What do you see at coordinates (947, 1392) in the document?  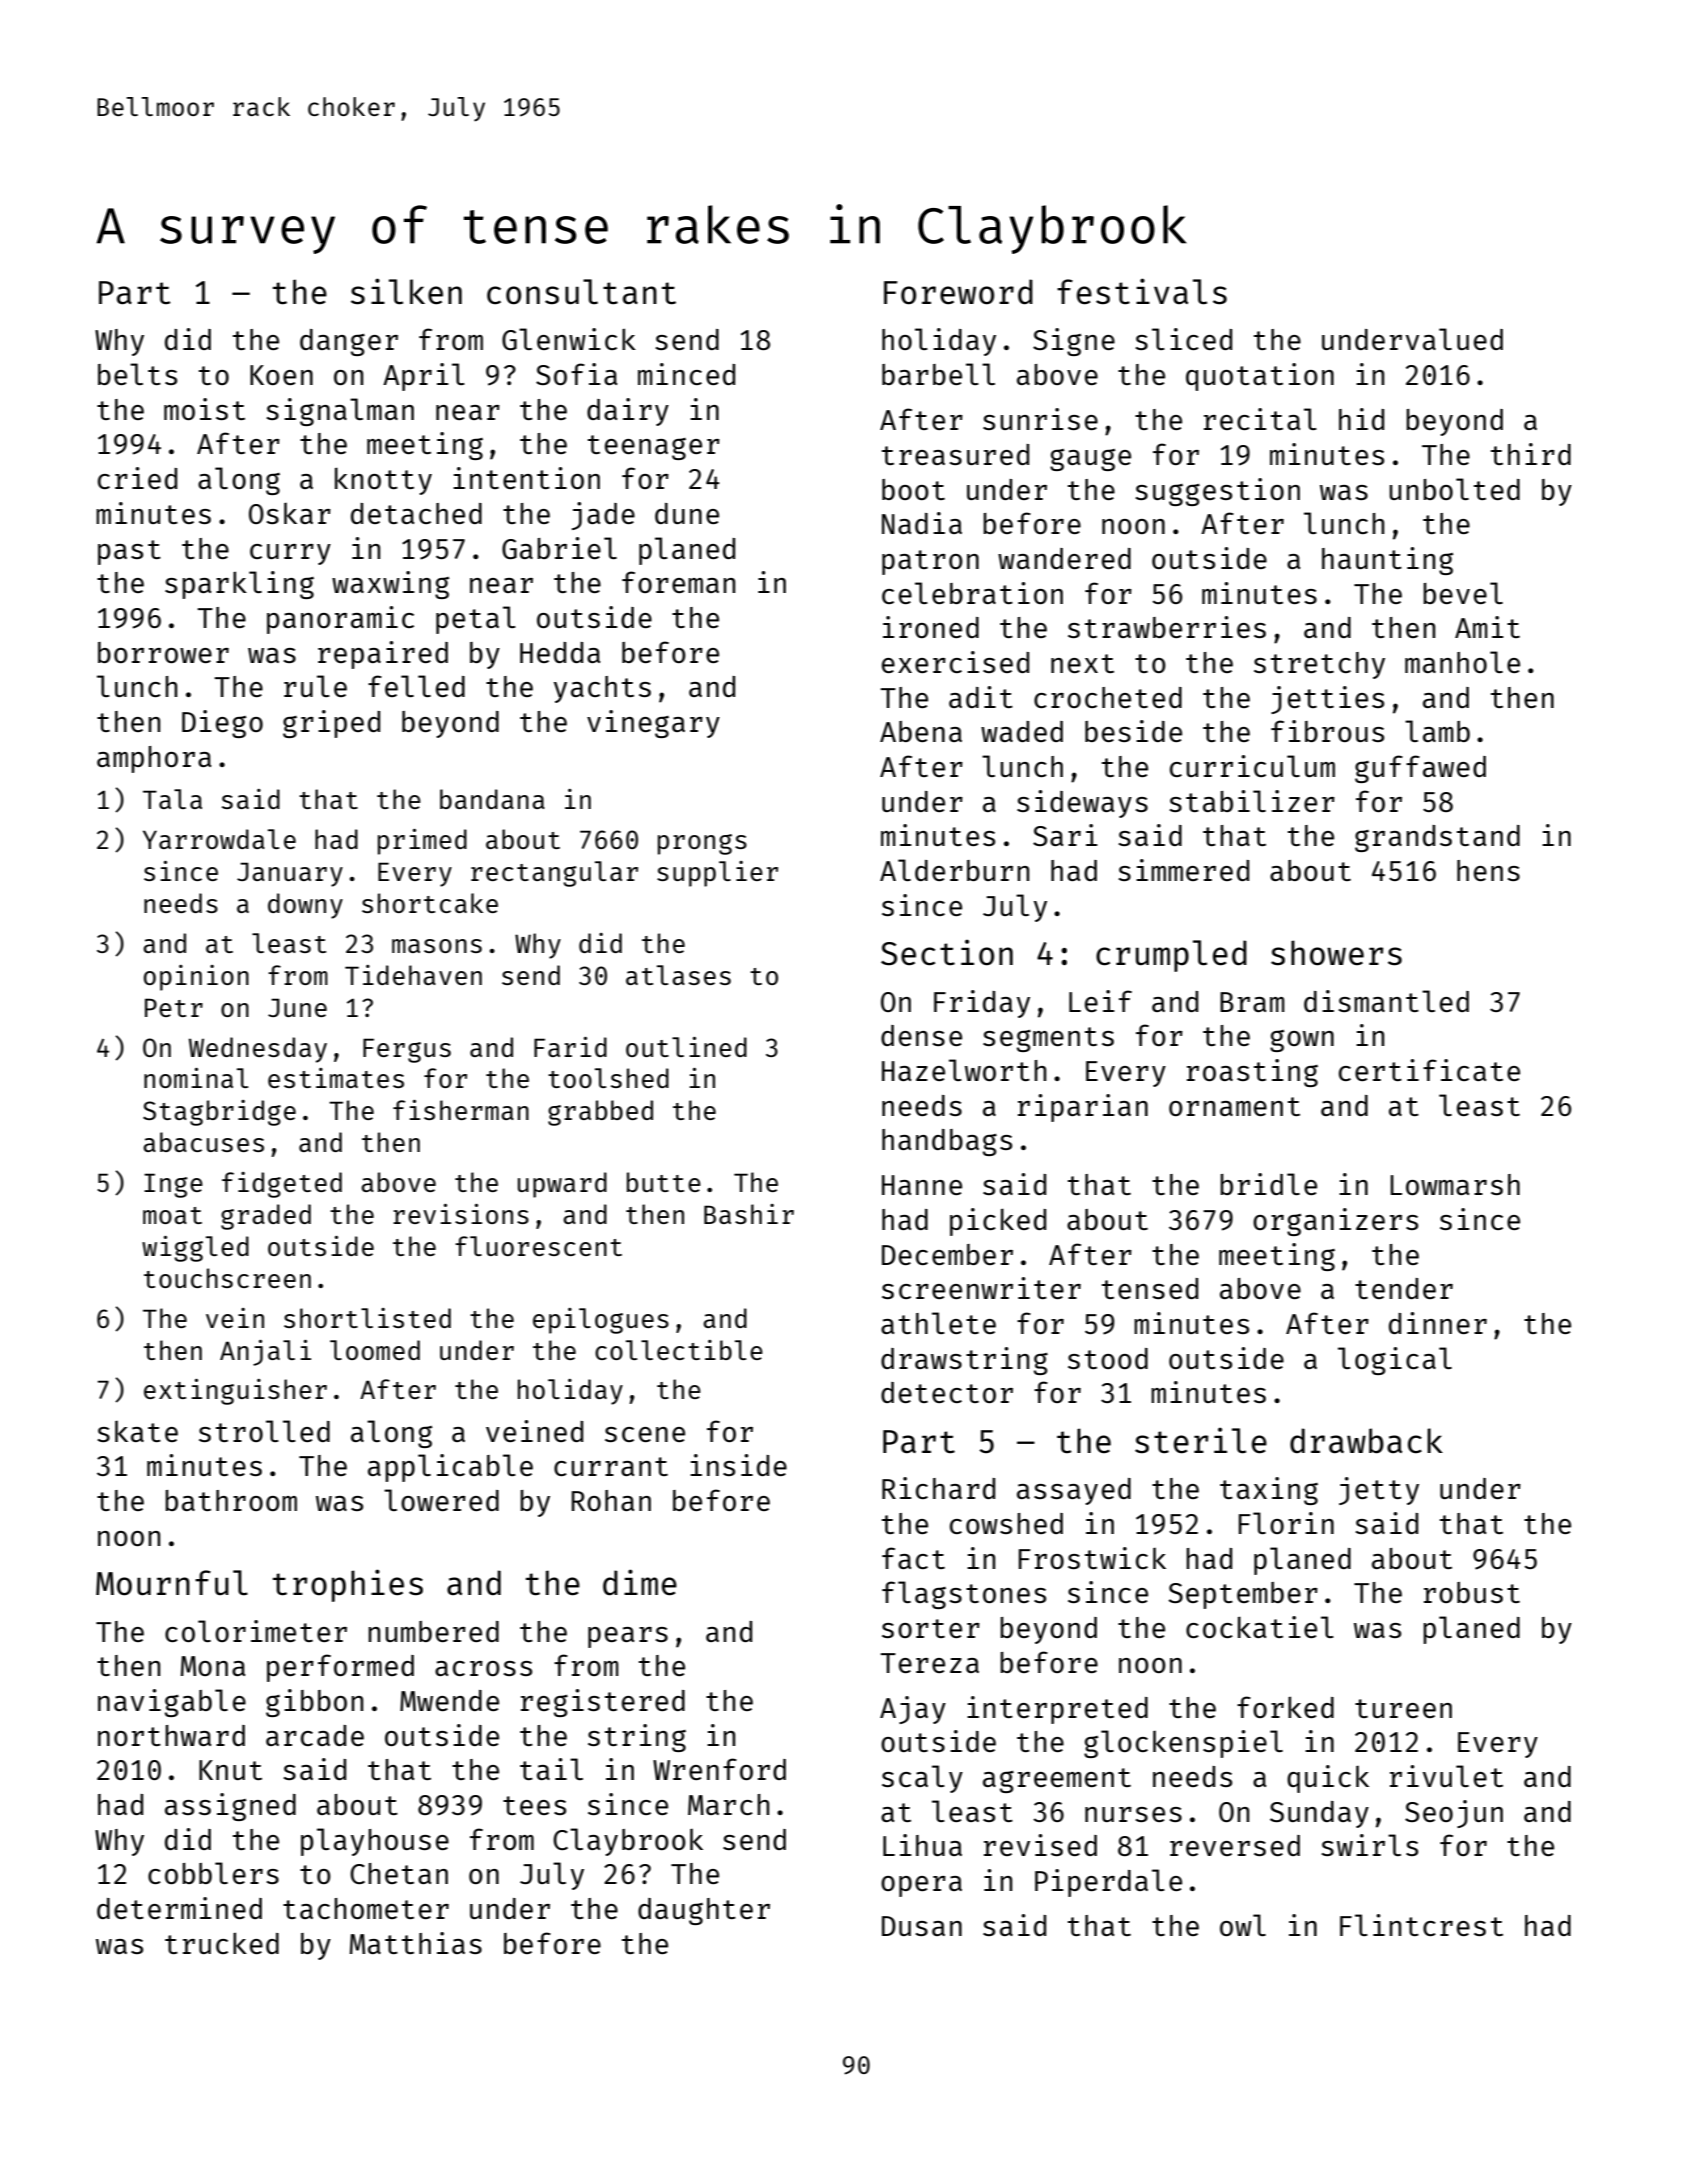 I see `detector` at bounding box center [947, 1392].
